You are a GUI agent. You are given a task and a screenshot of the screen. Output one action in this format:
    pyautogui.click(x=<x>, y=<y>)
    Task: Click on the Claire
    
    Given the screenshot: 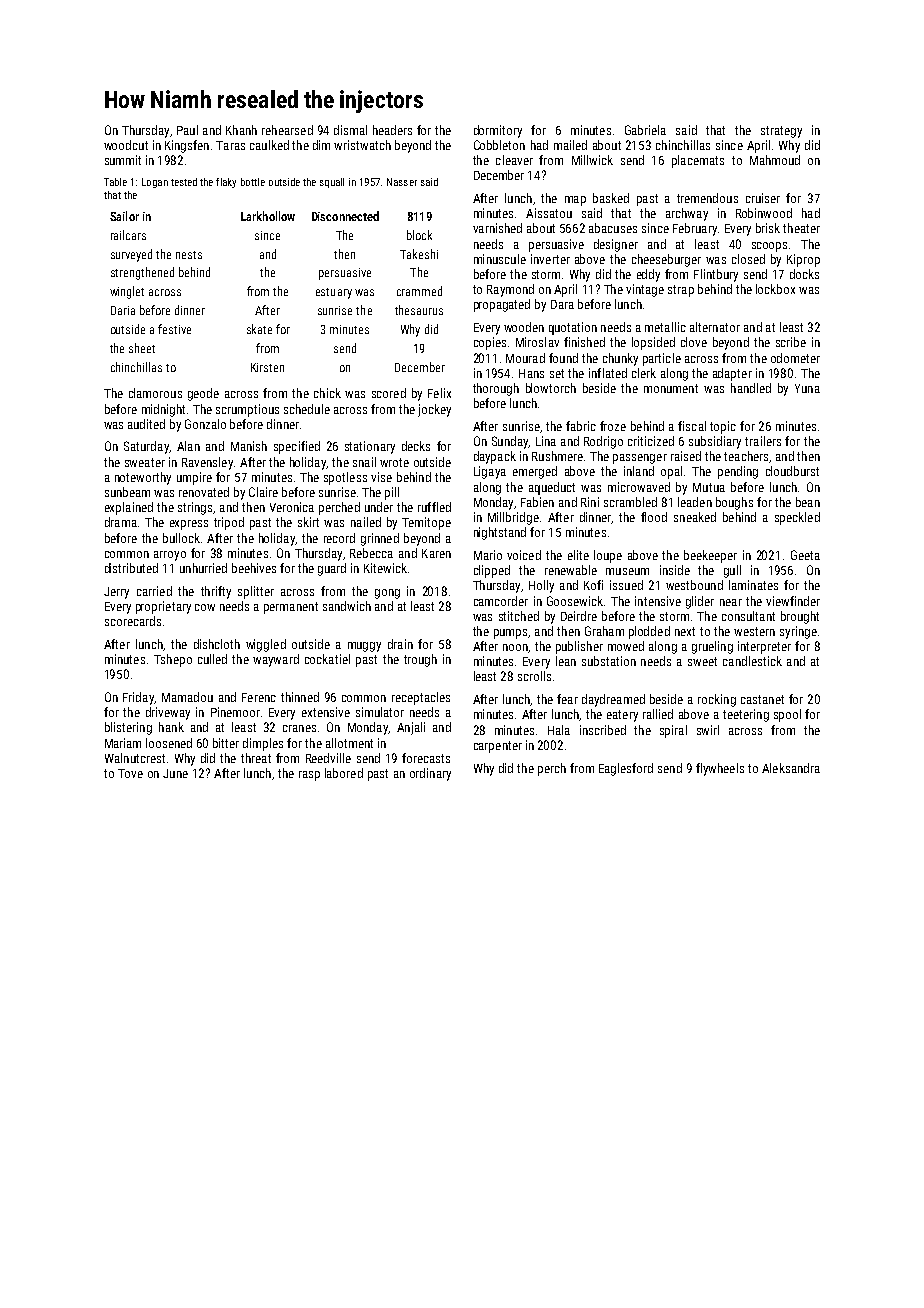 What is the action you would take?
    pyautogui.click(x=263, y=492)
